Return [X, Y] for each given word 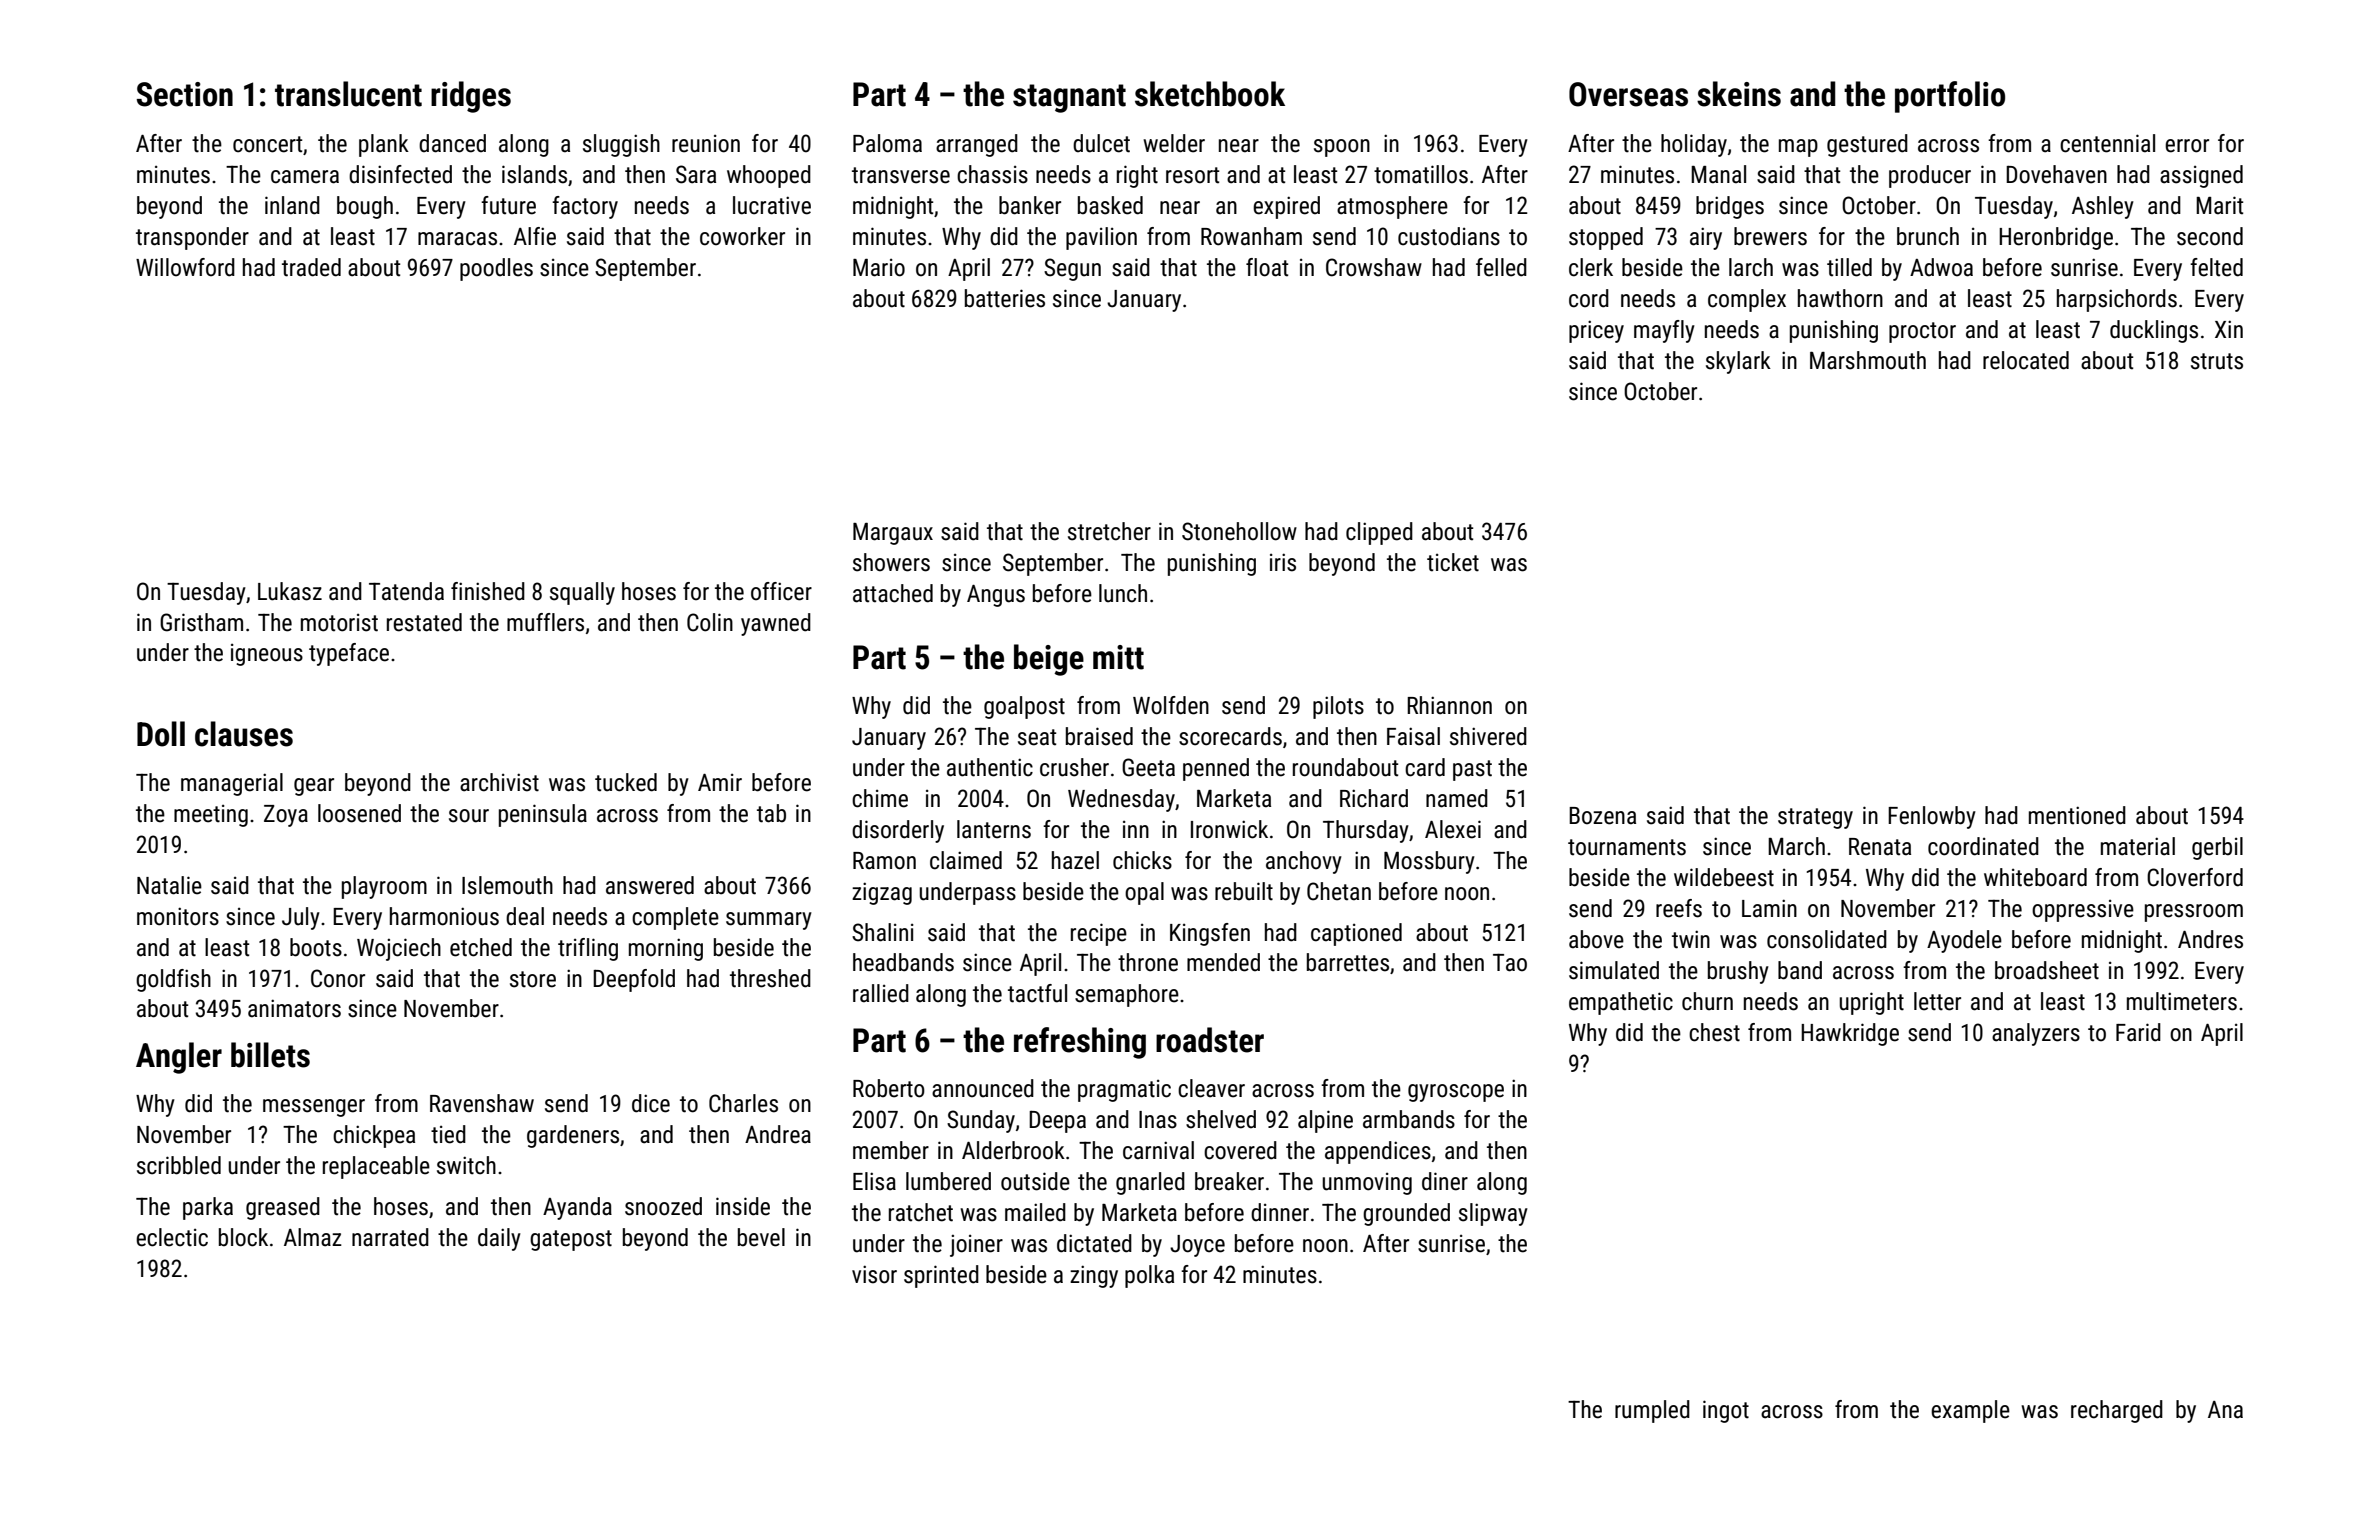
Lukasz [290, 591]
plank [384, 145]
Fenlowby [1932, 817]
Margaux [893, 533]
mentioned [2077, 815]
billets [270, 1055]
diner [1445, 1181]
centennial [2107, 143]
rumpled [1652, 1411]
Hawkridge [1850, 1034]
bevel [761, 1237]
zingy [1094, 1276]
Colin [710, 622]
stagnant [1069, 98]
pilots [1338, 707]
